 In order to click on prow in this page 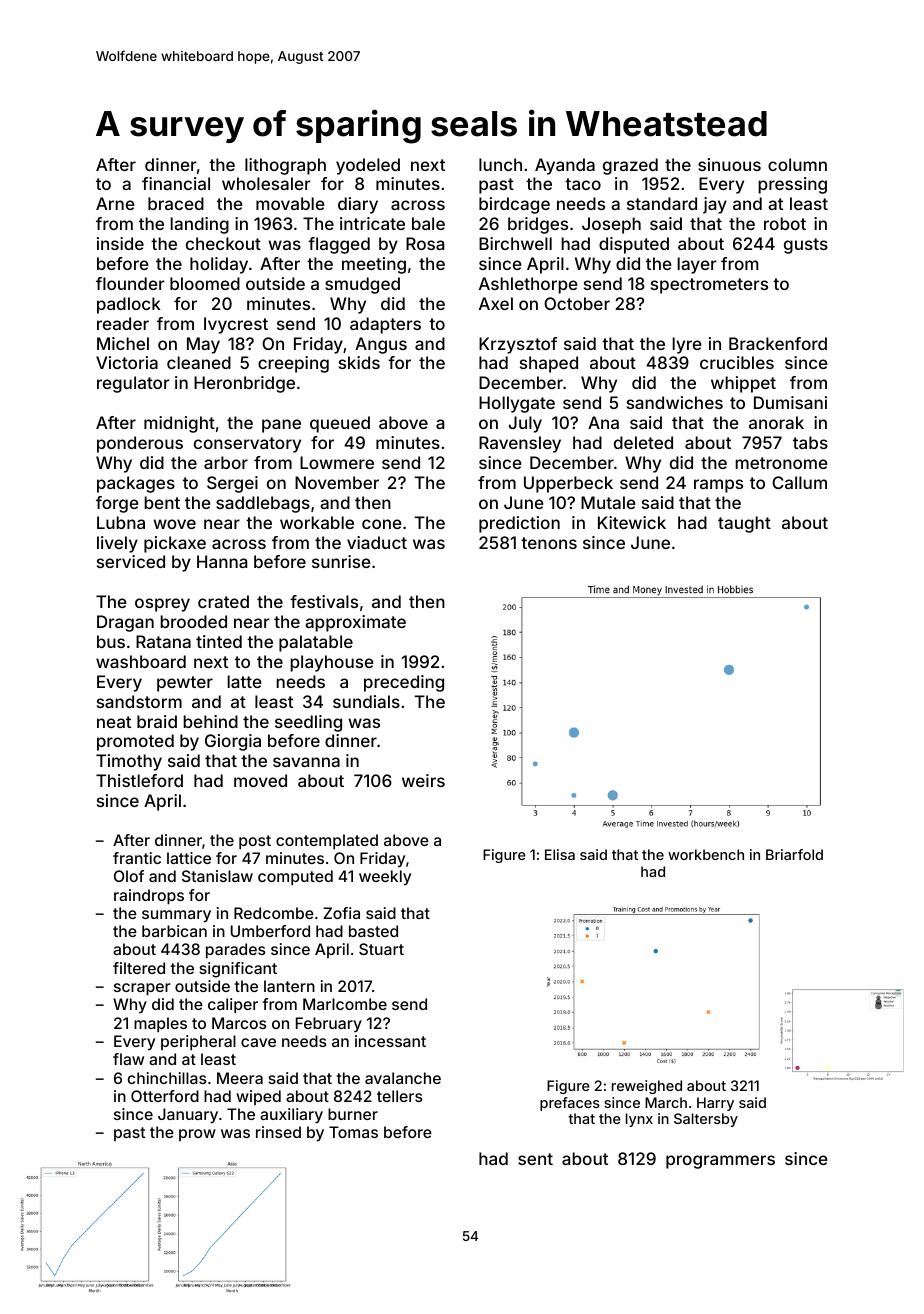, I will do `click(197, 1135)`.
